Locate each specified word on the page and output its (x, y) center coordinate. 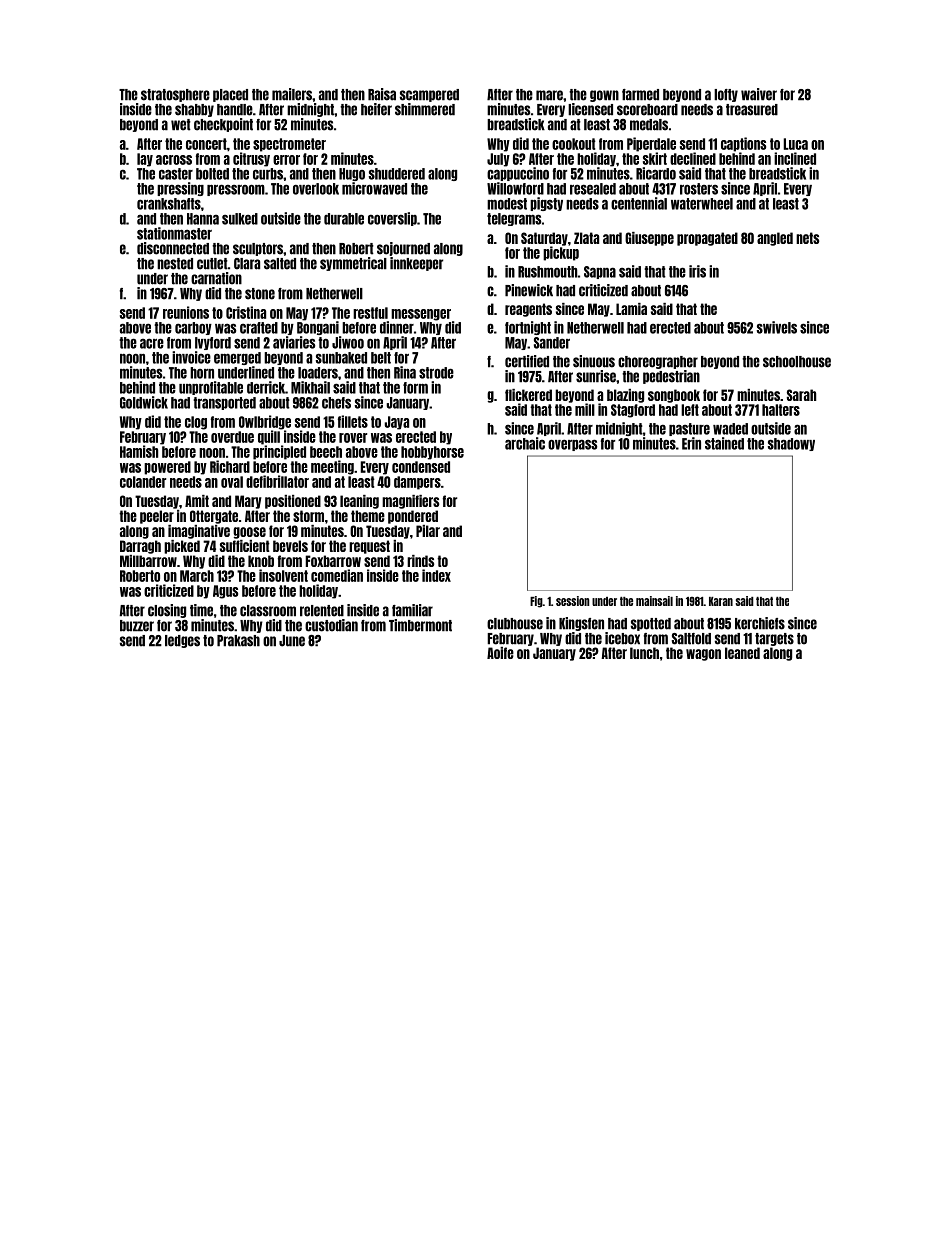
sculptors (258, 249)
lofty (726, 95)
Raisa (382, 94)
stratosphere (175, 95)
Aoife (500, 653)
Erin (691, 443)
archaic (525, 443)
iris (697, 271)
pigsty (546, 204)
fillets (353, 421)
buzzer (137, 626)
